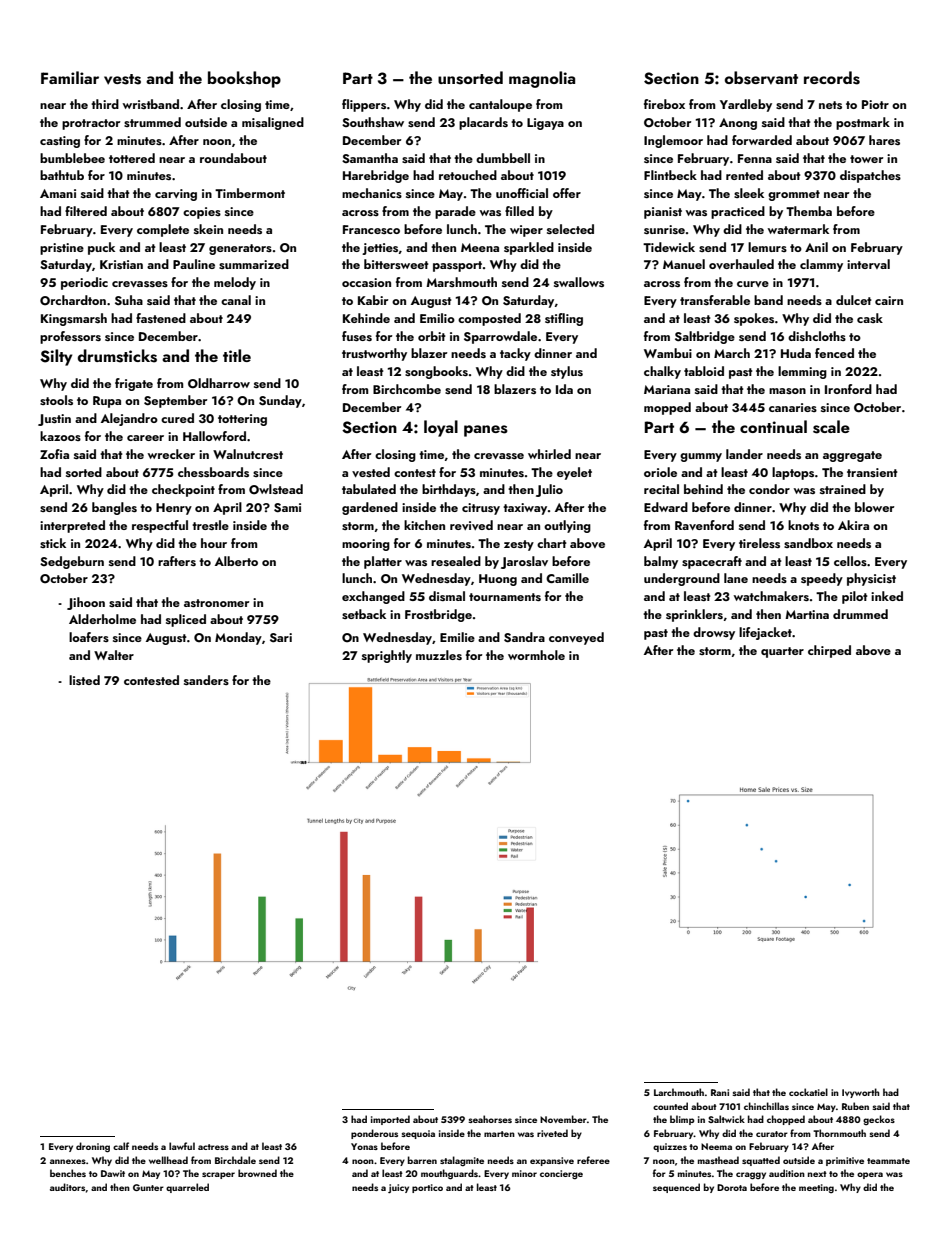 This screenshot has height=1233, width=952. Describe the element at coordinates (455, 212) in the screenshot. I see `parade` at that location.
